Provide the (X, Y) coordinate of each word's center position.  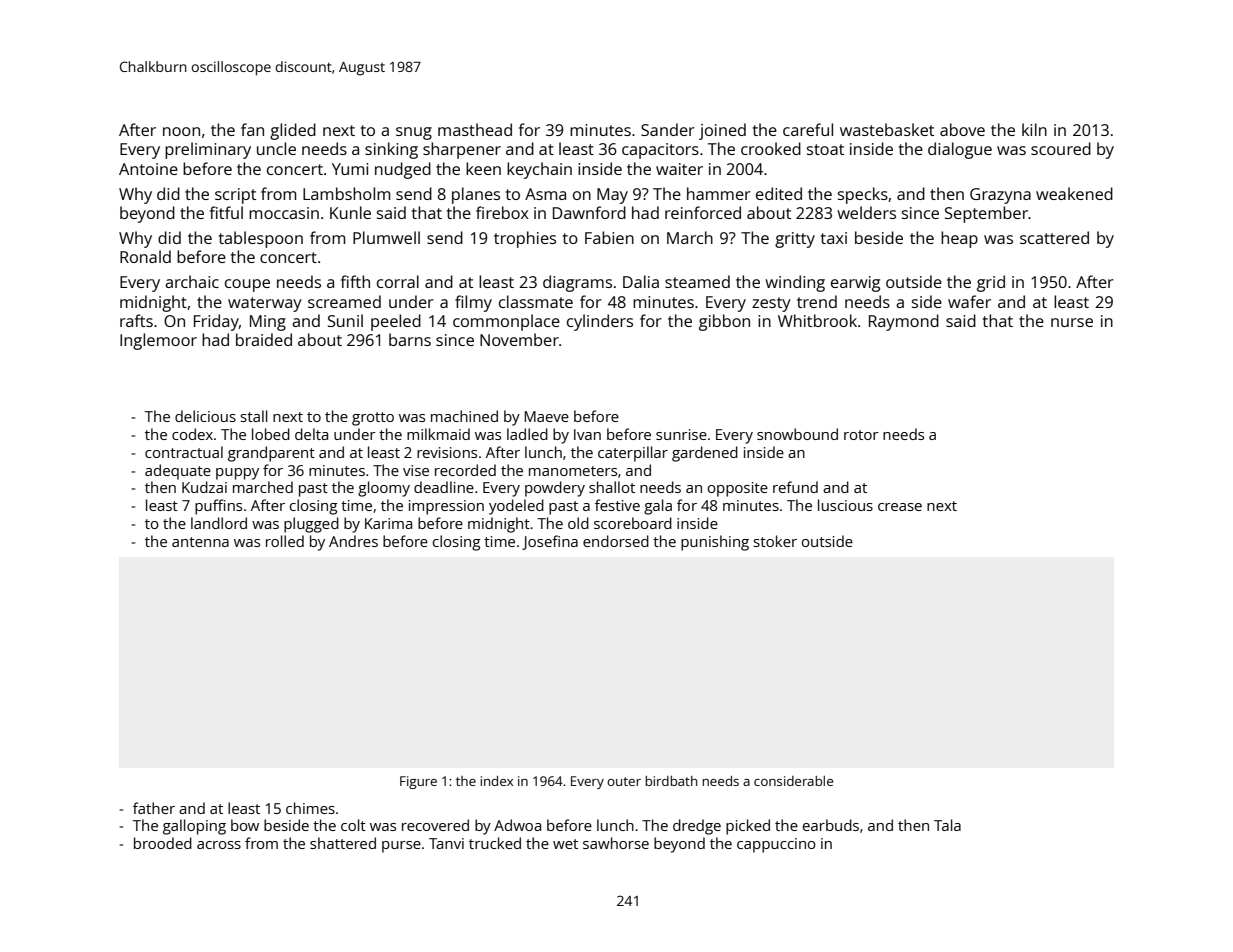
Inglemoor (158, 341)
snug (414, 133)
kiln (1034, 129)
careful (808, 129)
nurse (1072, 322)
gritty (795, 240)
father (154, 808)
